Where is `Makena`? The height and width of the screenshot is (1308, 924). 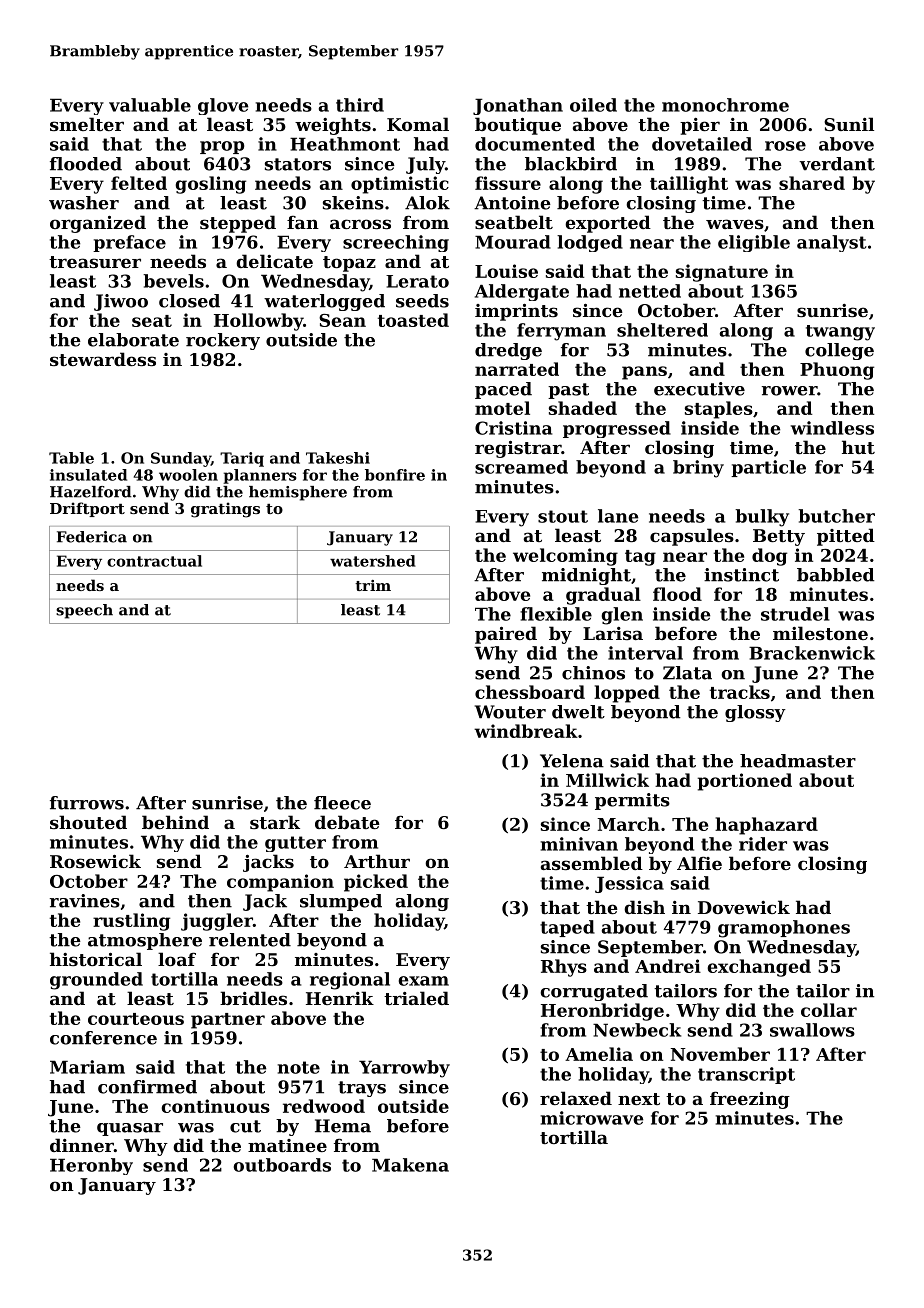 Makena is located at coordinates (410, 1165).
